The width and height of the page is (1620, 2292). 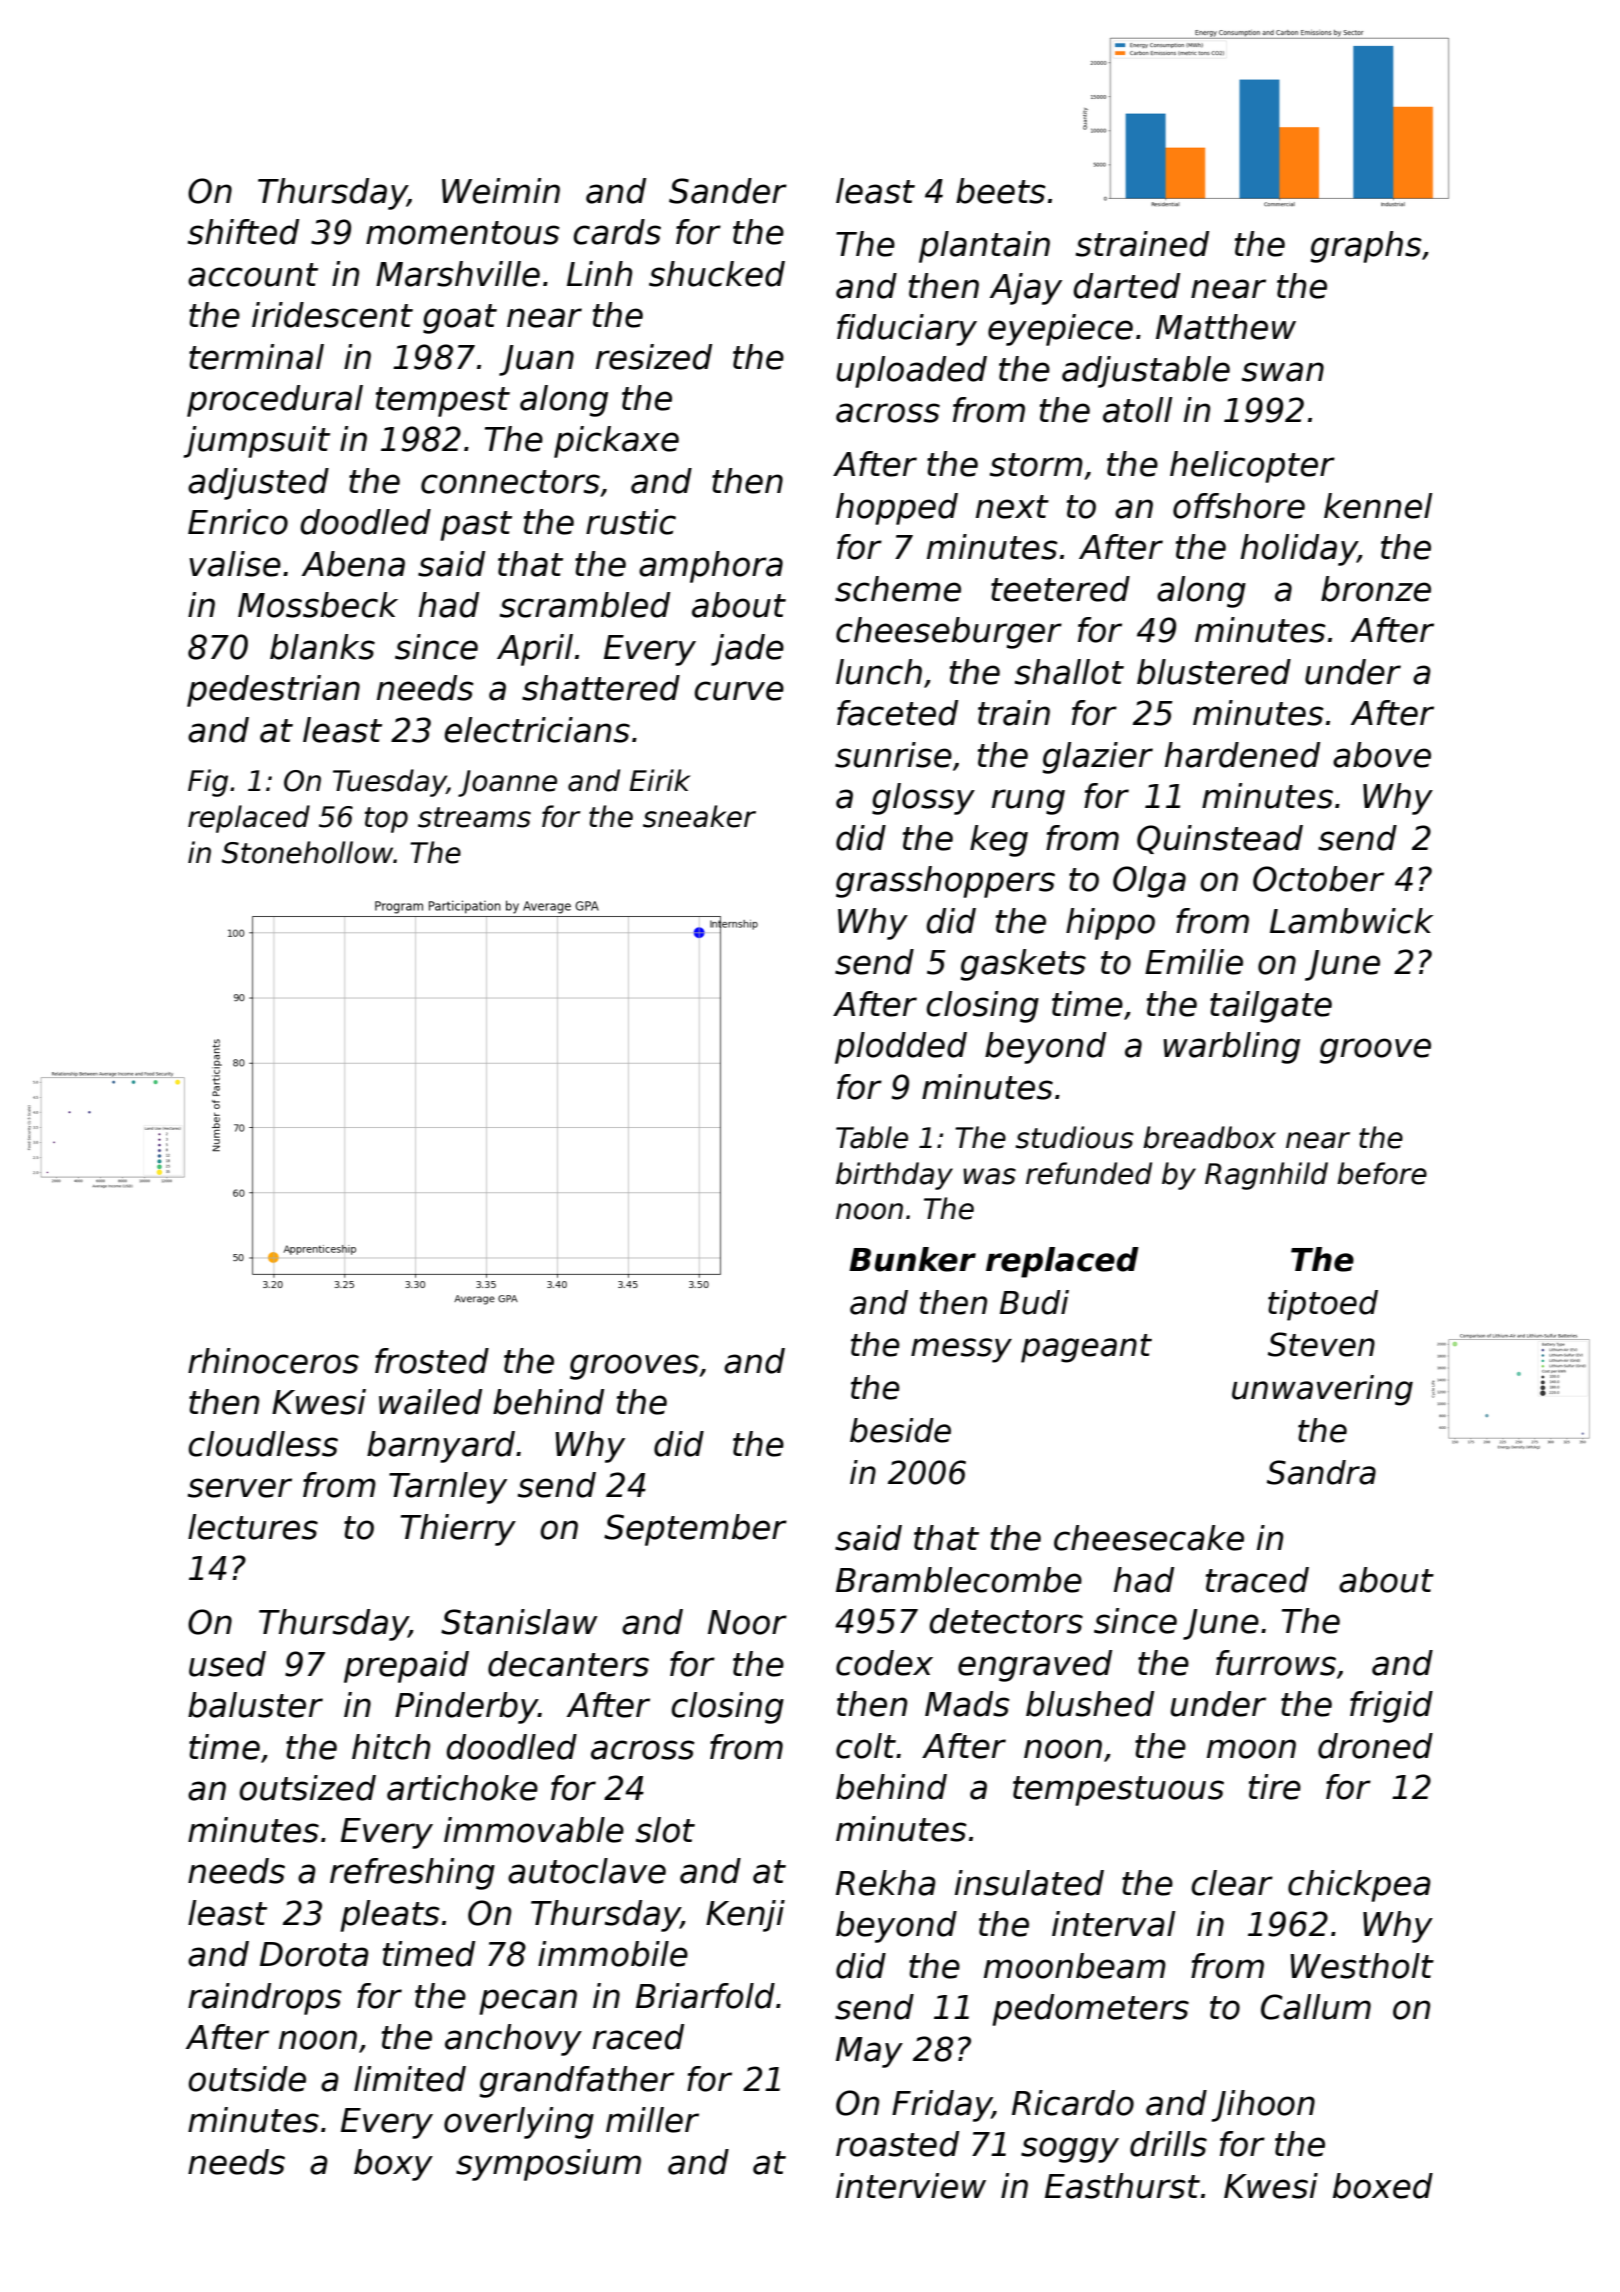 What do you see at coordinates (314, 1954) in the page?
I see `Dorota` at bounding box center [314, 1954].
